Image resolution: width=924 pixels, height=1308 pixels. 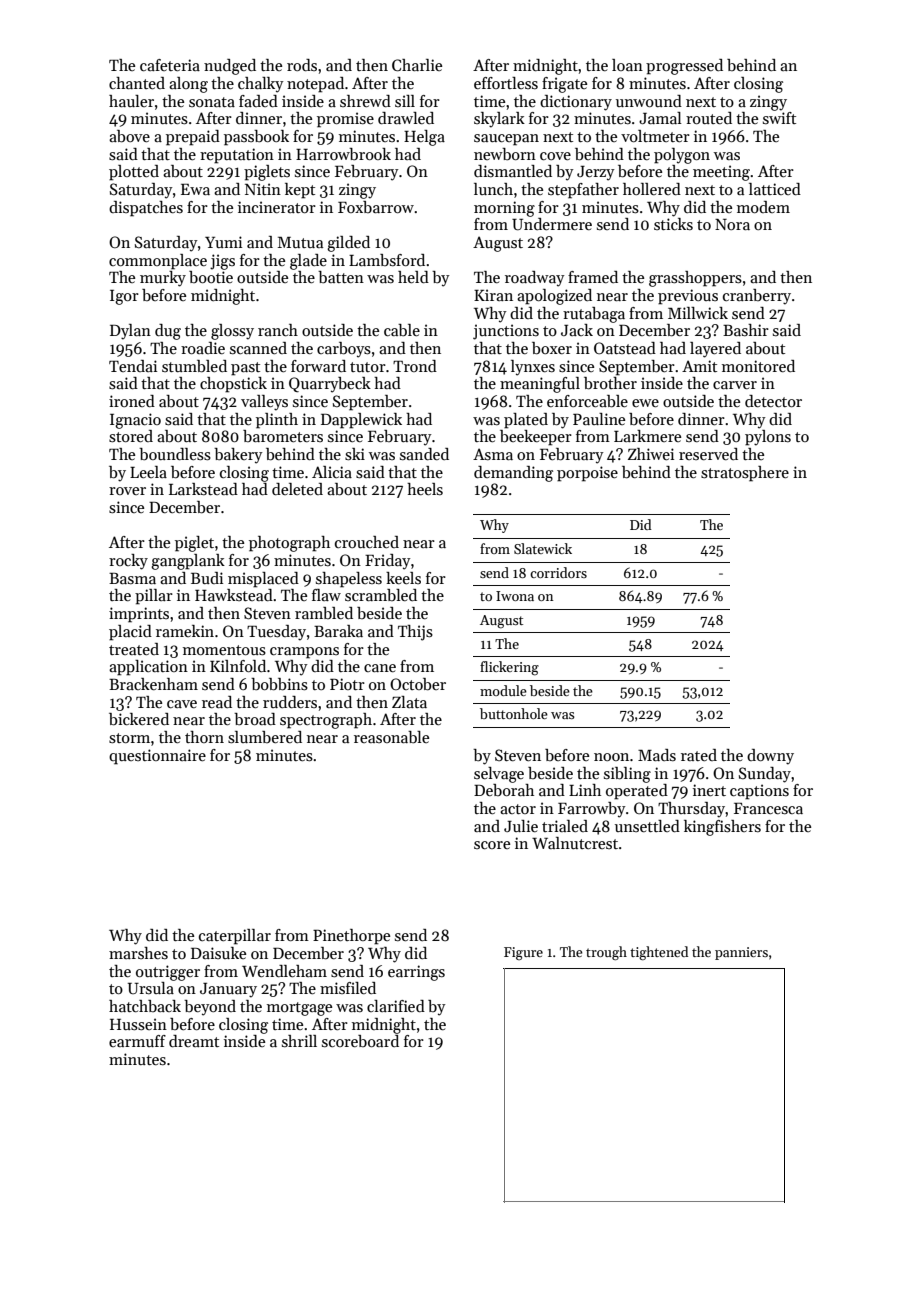 What do you see at coordinates (504, 790) in the document?
I see `Deborah` at bounding box center [504, 790].
